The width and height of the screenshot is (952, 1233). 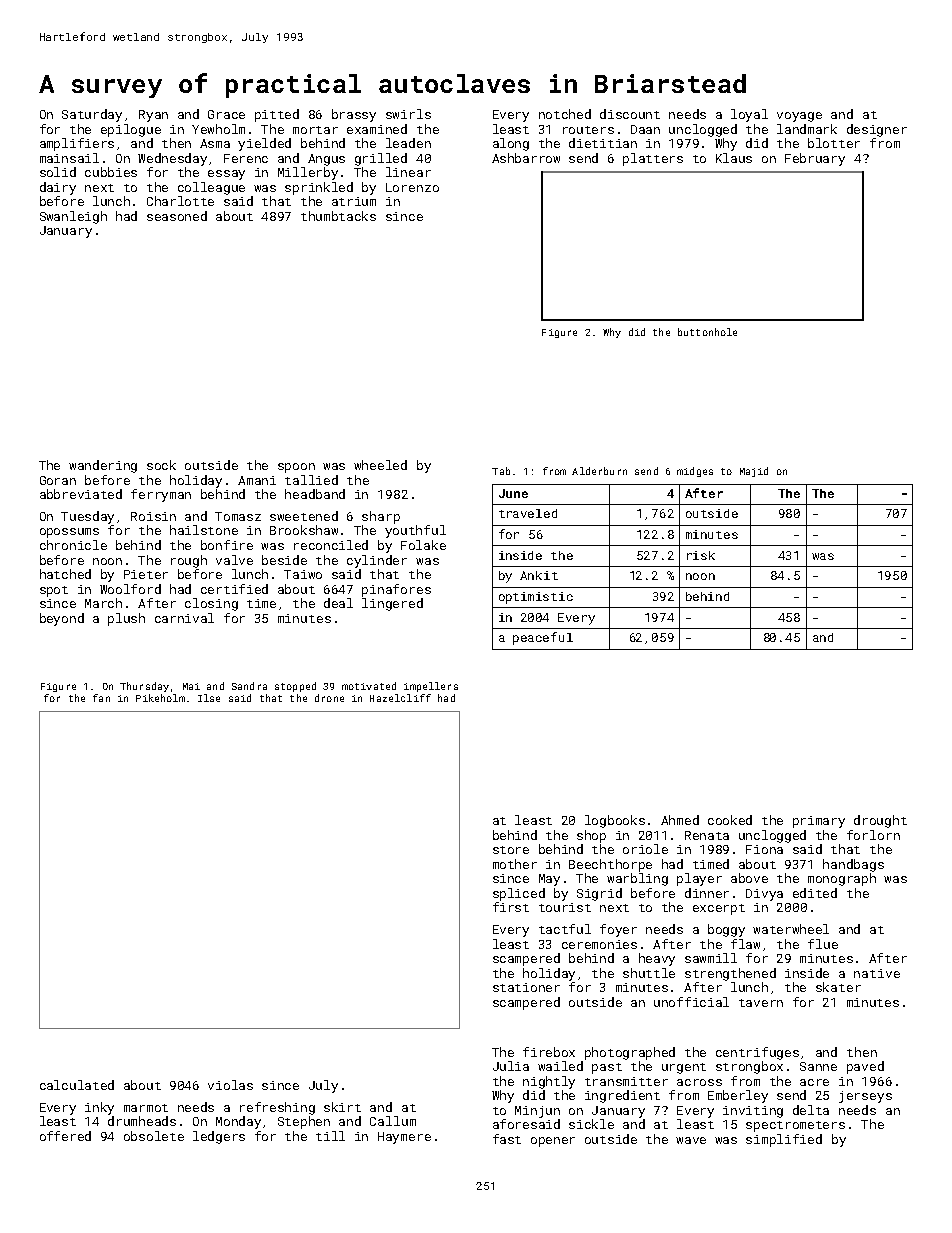 What do you see at coordinates (230, 1085) in the screenshot?
I see `violas` at bounding box center [230, 1085].
